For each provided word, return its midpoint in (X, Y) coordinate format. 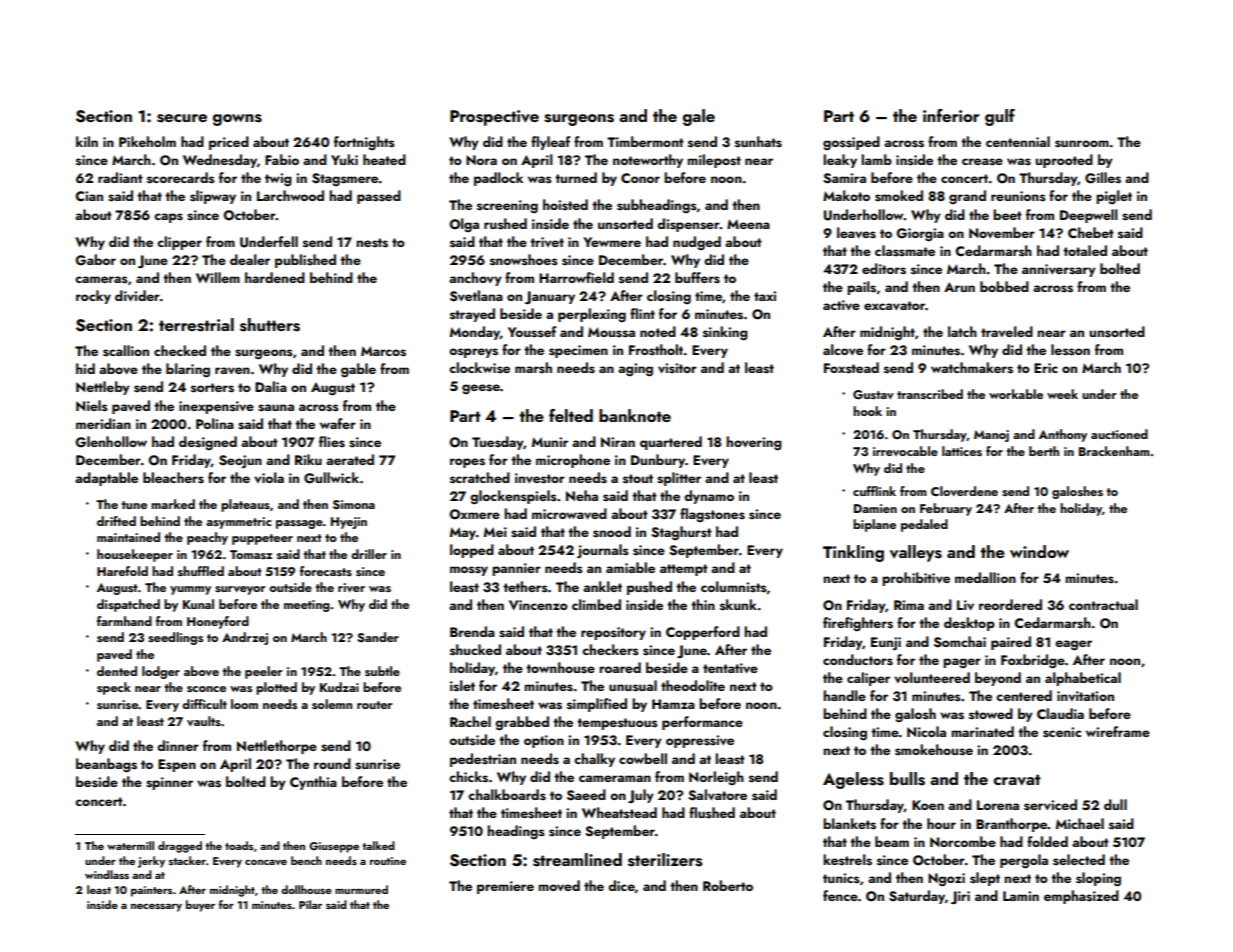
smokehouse (934, 750)
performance (702, 723)
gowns (237, 120)
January (550, 297)
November (1002, 232)
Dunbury (658, 461)
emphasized (1081, 897)
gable (358, 370)
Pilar (310, 904)
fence (840, 895)
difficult (204, 704)
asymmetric (239, 523)
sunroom (1082, 144)
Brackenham (1114, 451)
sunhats (758, 142)
